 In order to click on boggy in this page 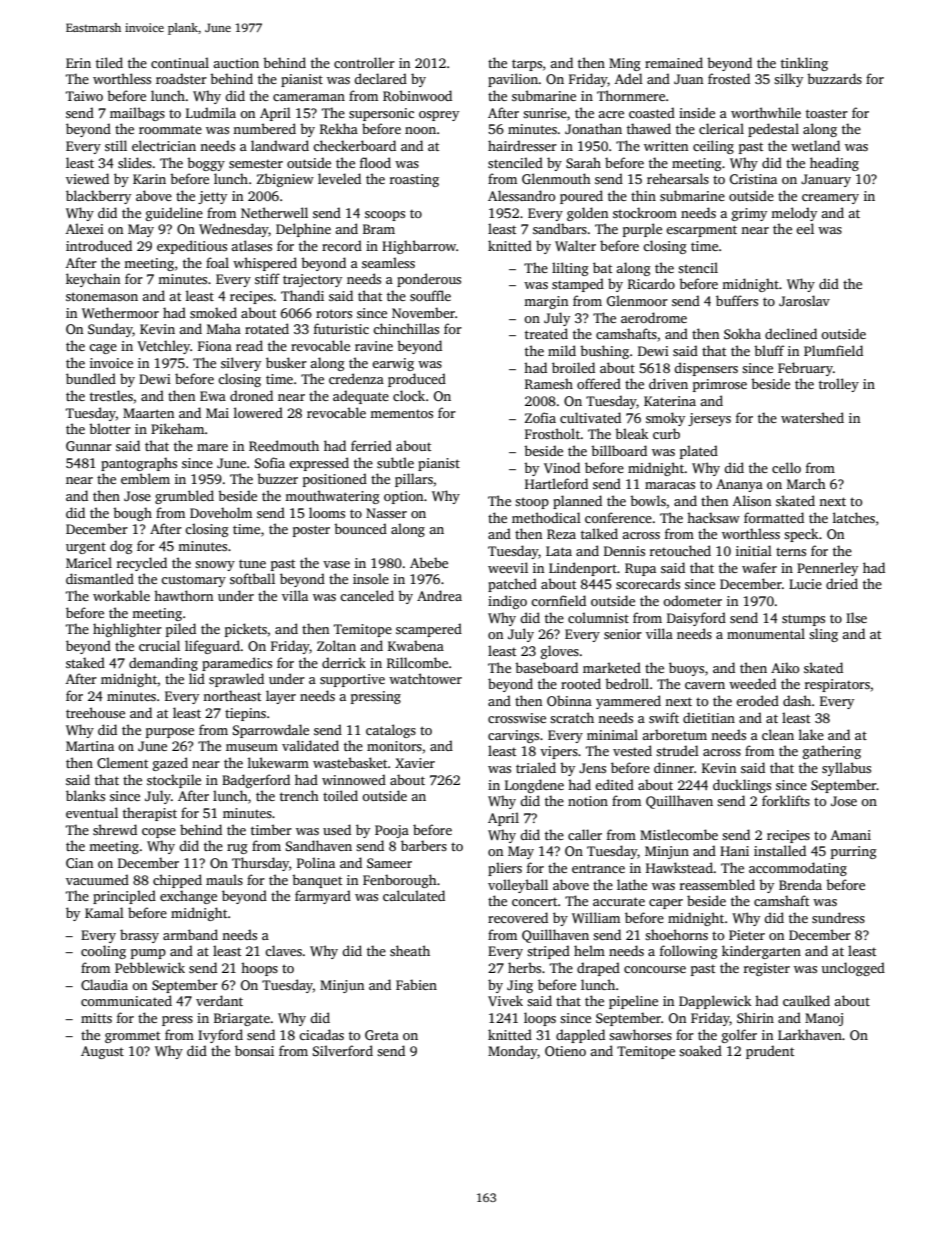, I will do `click(206, 164)`.
